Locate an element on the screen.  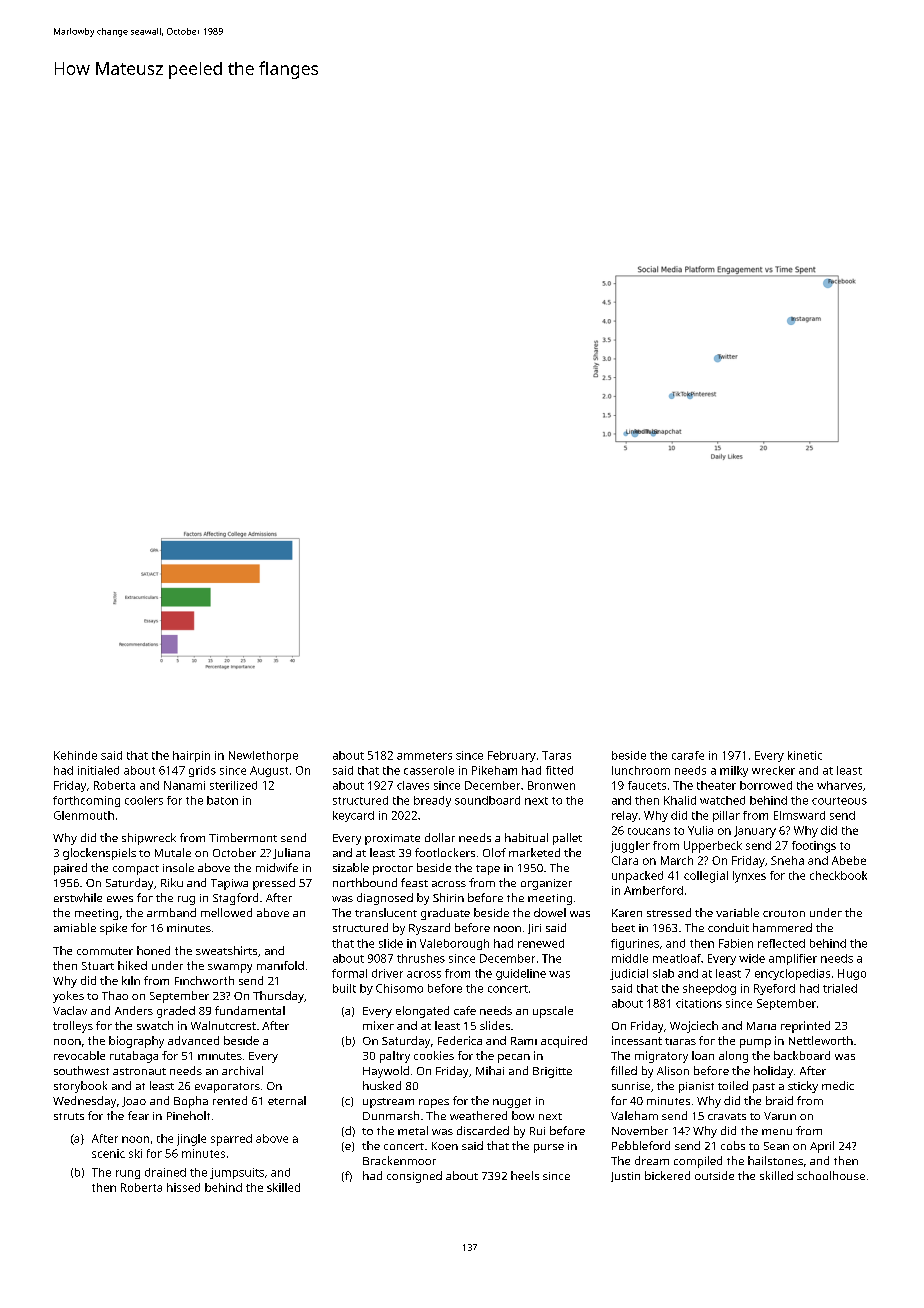
proximate is located at coordinates (392, 839).
